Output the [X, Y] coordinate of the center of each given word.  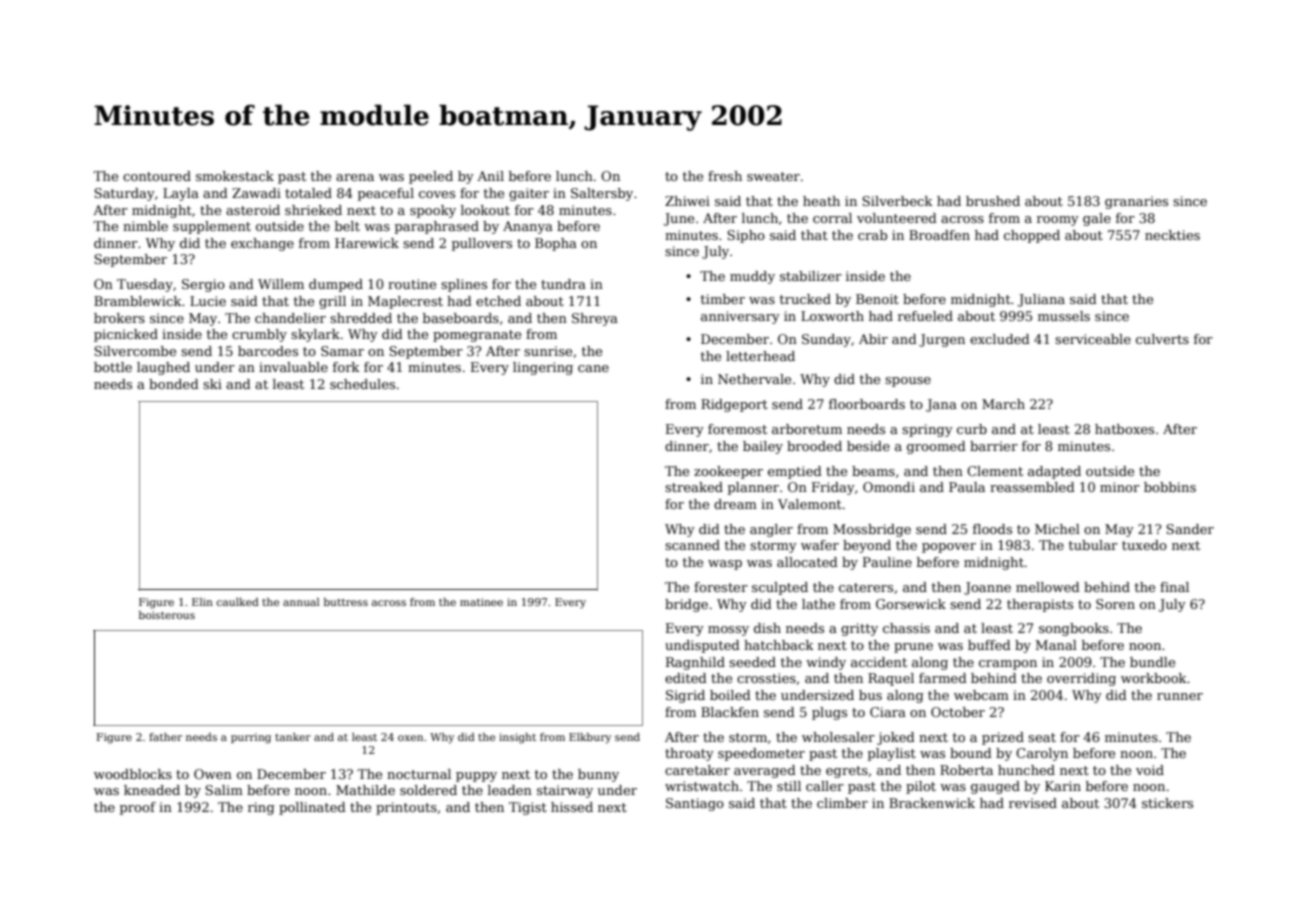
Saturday [124, 194]
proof [138, 808]
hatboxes [1124, 429]
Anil [490, 176]
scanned [692, 545]
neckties [1172, 235]
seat [1042, 737]
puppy [476, 777]
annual [301, 602]
